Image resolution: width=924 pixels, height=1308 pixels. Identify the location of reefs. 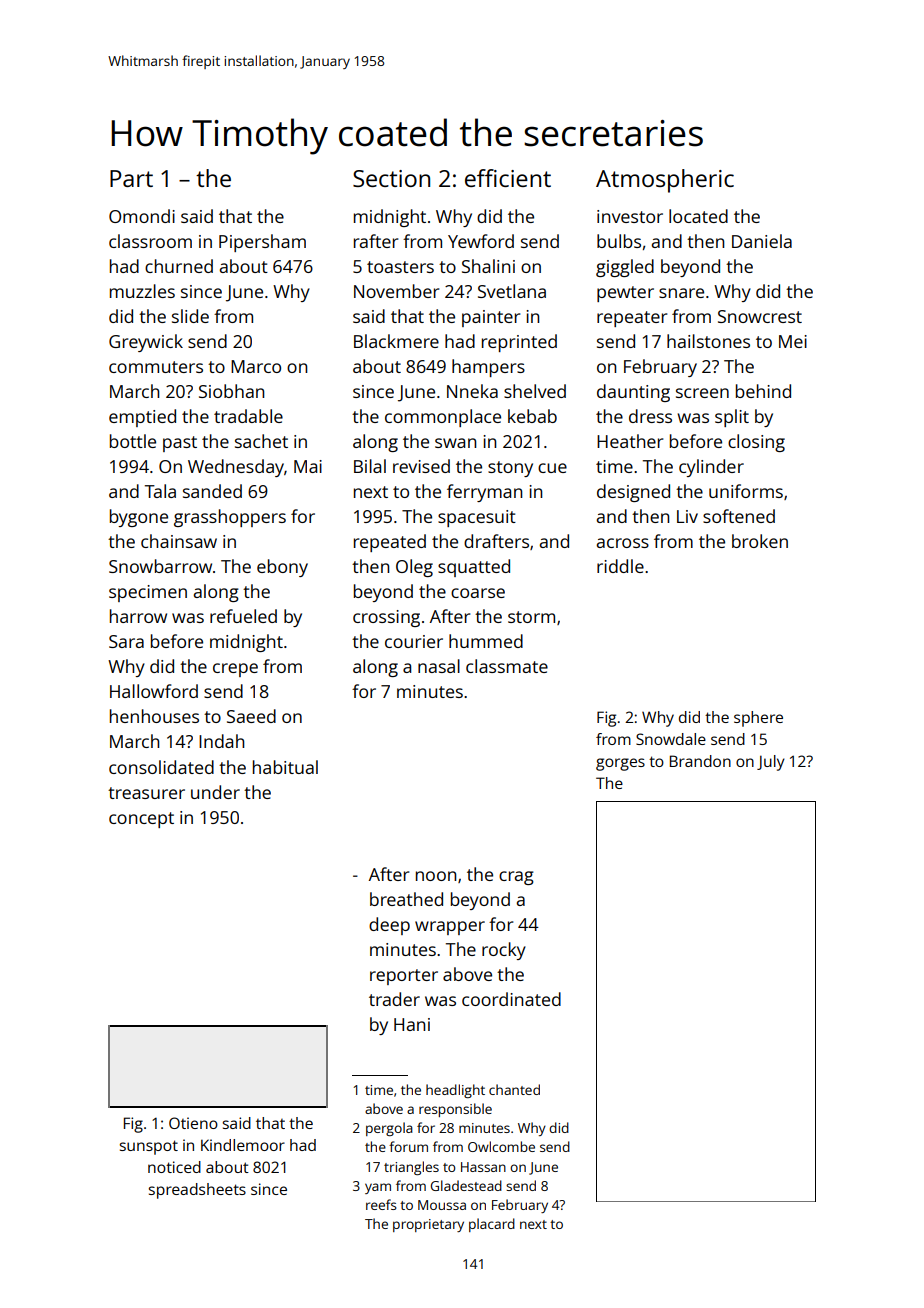
(381, 1204).
